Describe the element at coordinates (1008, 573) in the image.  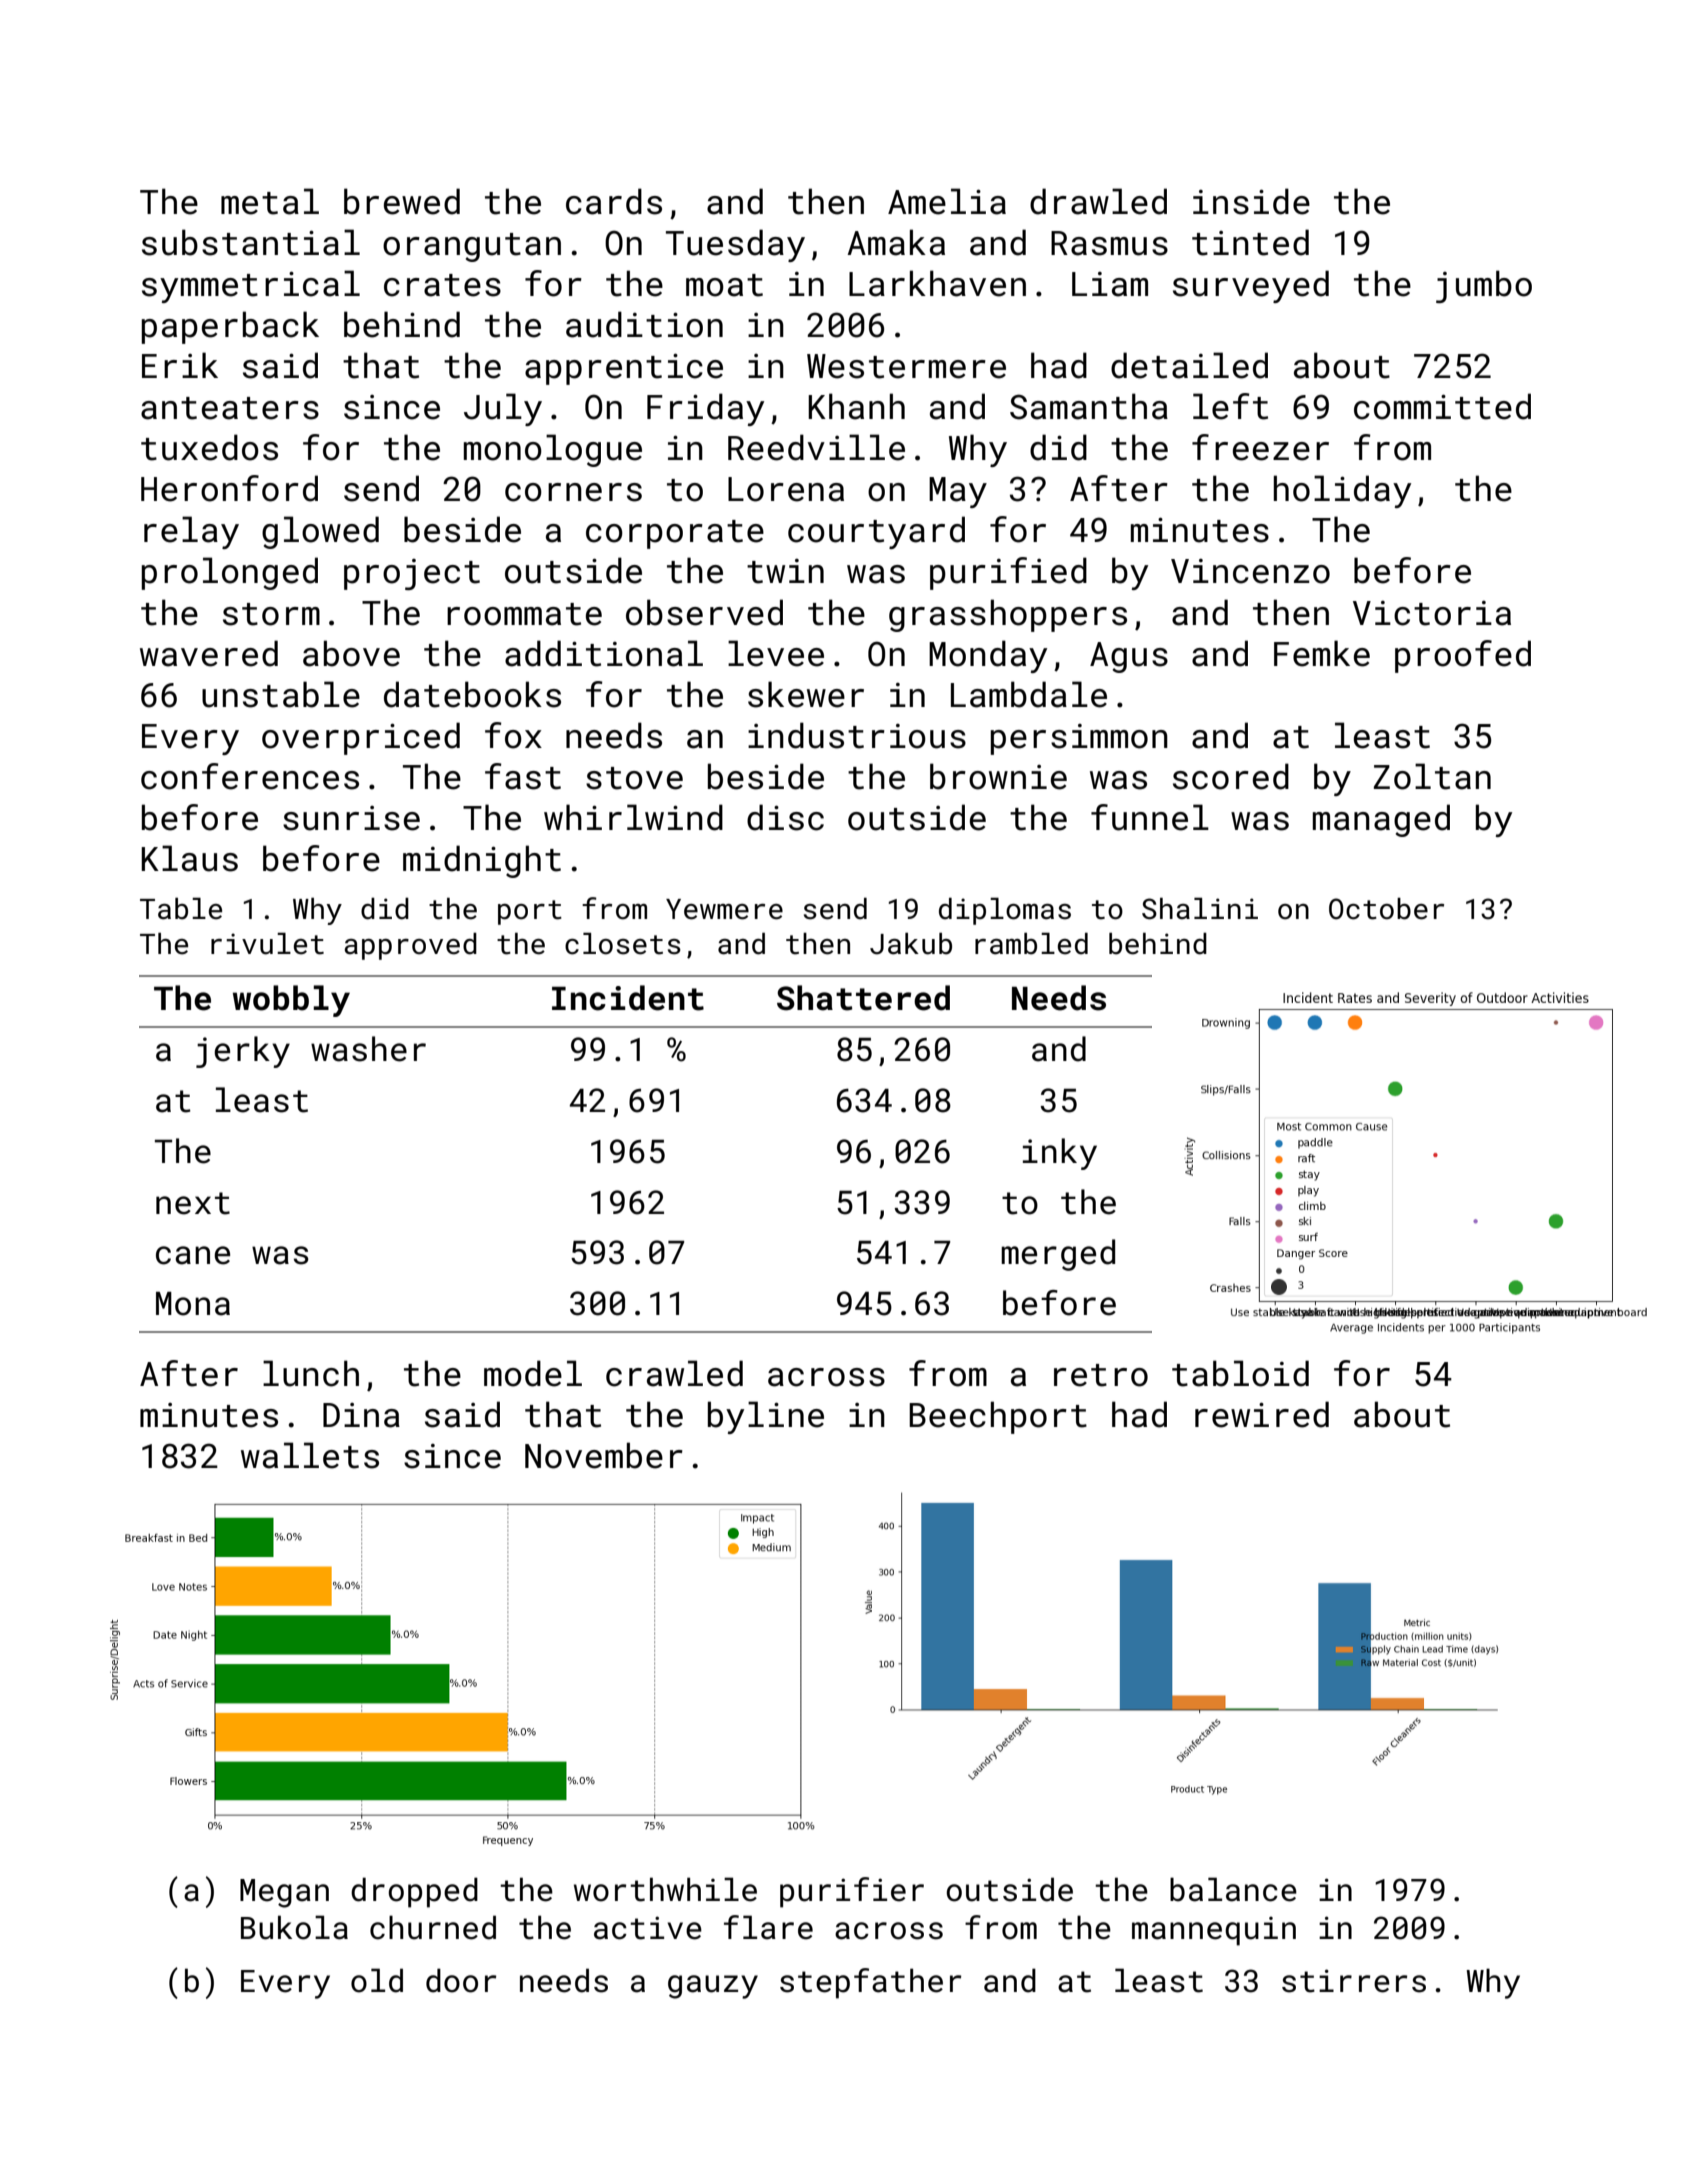
I see `purified` at that location.
